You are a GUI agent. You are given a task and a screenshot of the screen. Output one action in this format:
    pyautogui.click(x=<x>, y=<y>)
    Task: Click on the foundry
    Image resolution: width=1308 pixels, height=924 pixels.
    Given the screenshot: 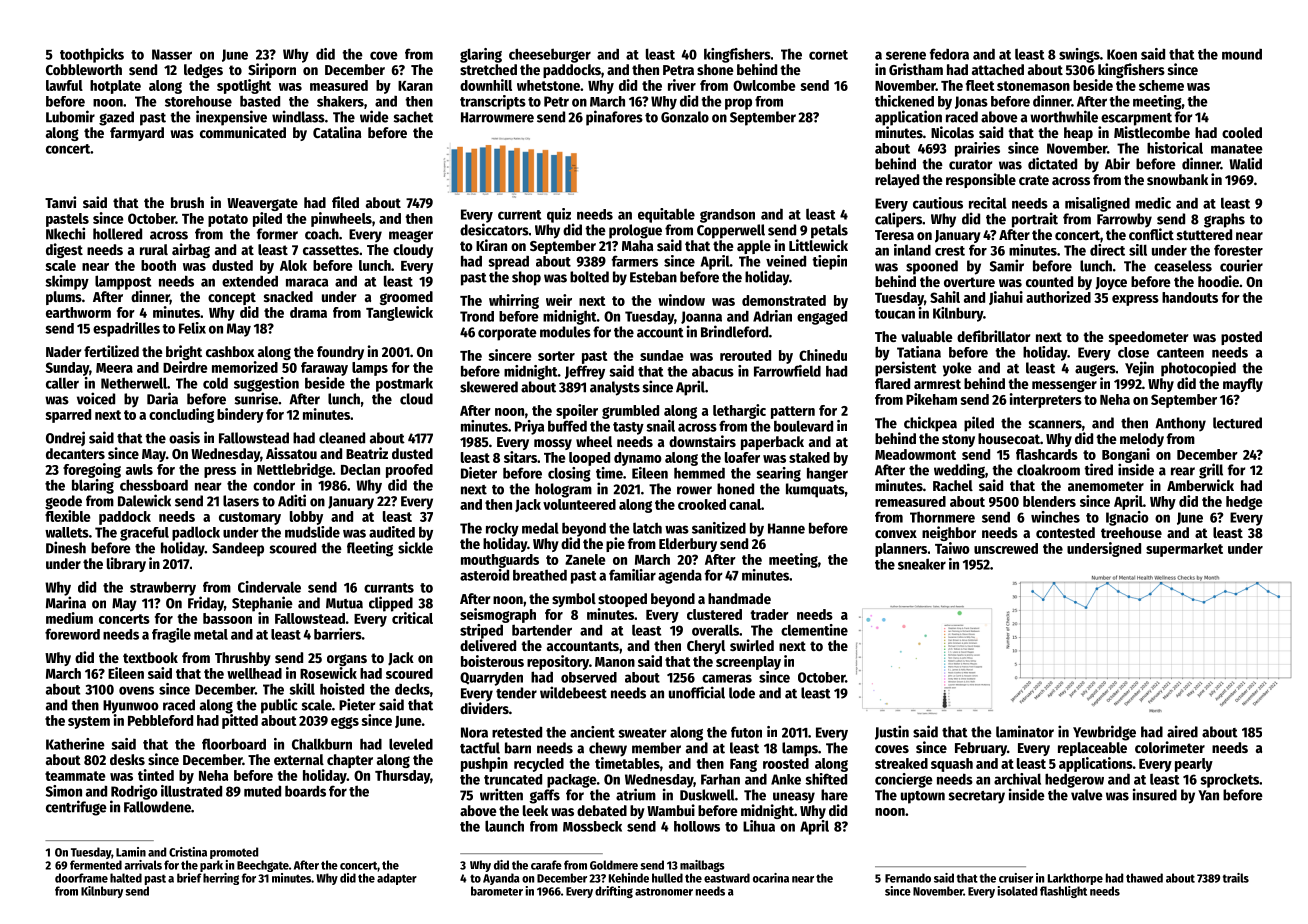 What is the action you would take?
    pyautogui.click(x=340, y=353)
